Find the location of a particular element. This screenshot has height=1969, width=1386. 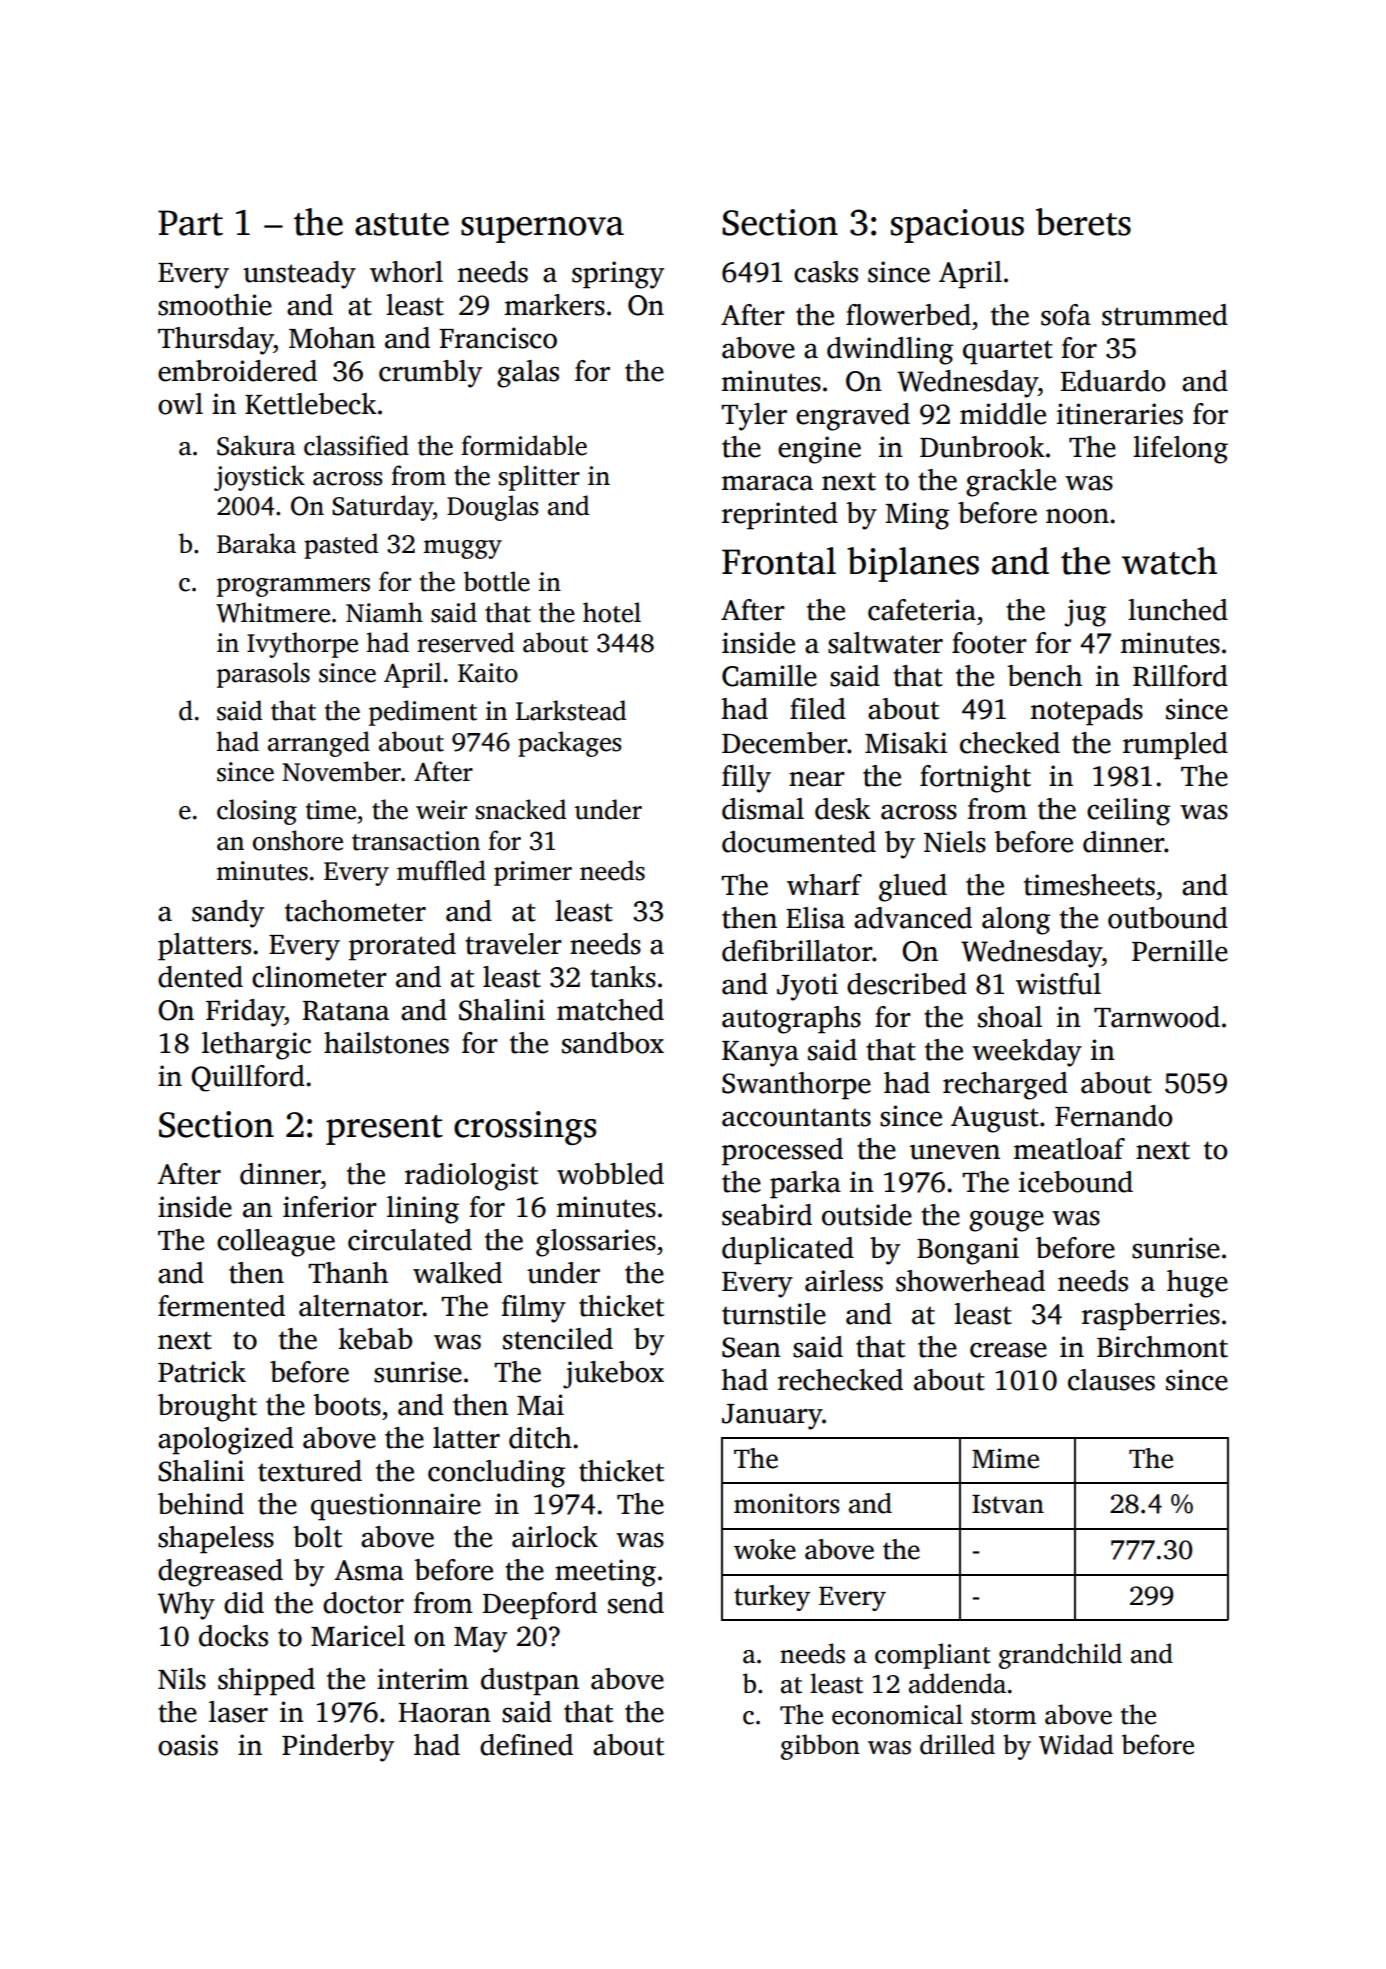

noon is located at coordinates (1077, 516).
